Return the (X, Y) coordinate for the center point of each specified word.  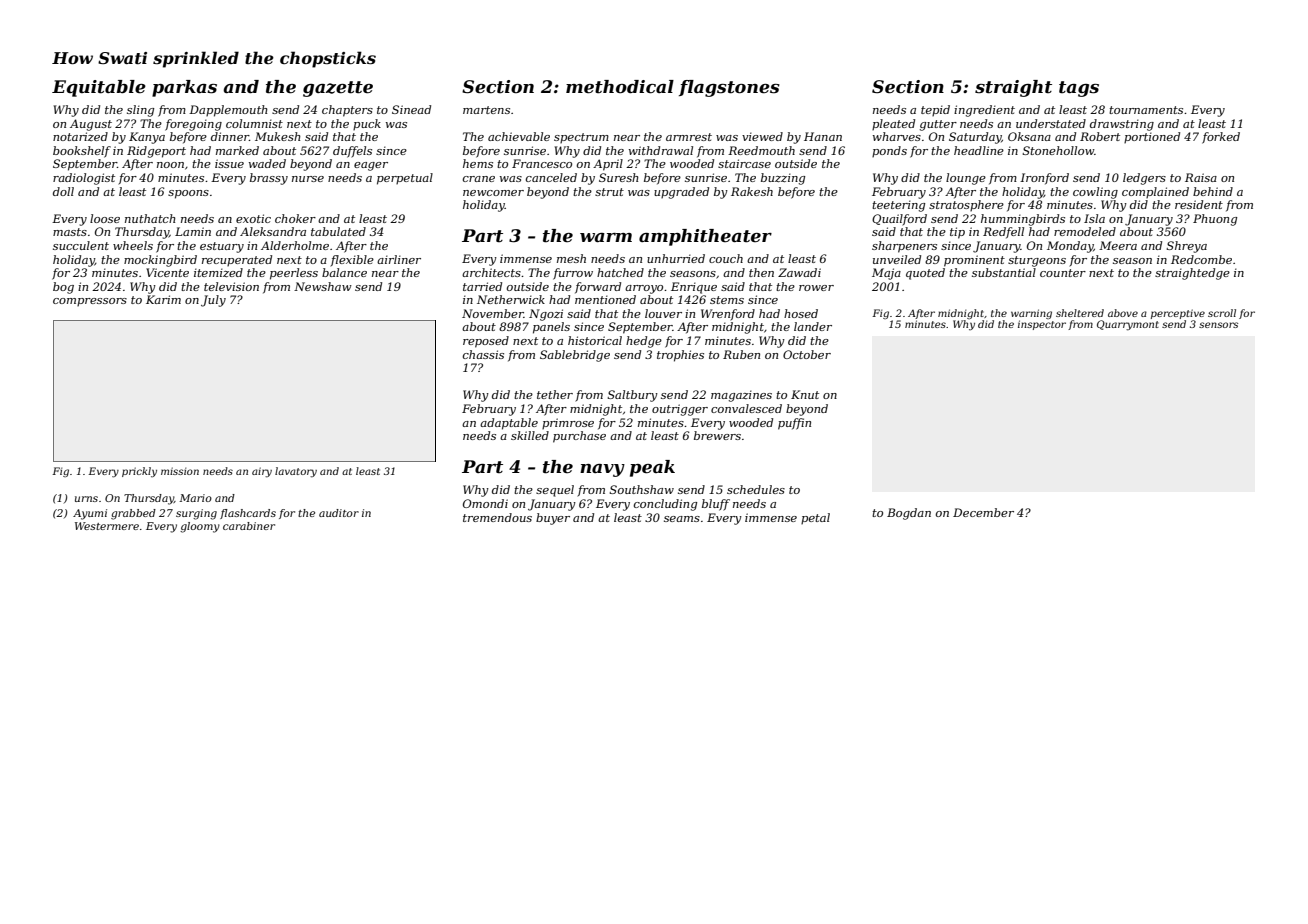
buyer (553, 519)
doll (63, 191)
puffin (794, 424)
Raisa (1201, 177)
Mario (195, 498)
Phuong (1215, 220)
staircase (744, 163)
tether (555, 394)
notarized (80, 136)
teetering (898, 206)
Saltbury (633, 396)
